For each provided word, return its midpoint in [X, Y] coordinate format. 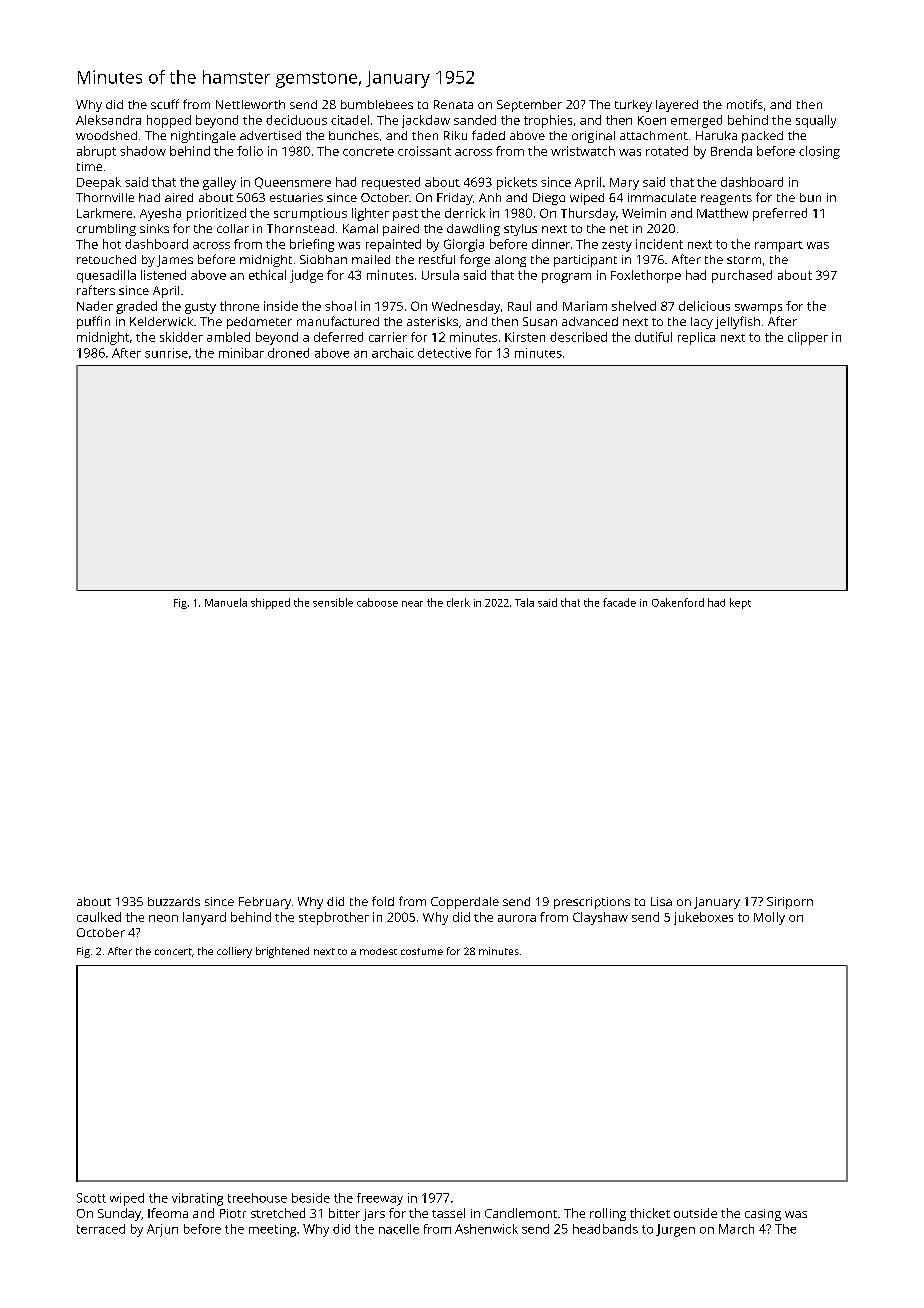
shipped [270, 603]
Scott [91, 1198]
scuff [165, 104]
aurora [517, 918]
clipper [808, 338]
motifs [745, 104]
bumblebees [377, 104]
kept [740, 603]
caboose [377, 602]
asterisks [432, 321]
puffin [93, 322]
